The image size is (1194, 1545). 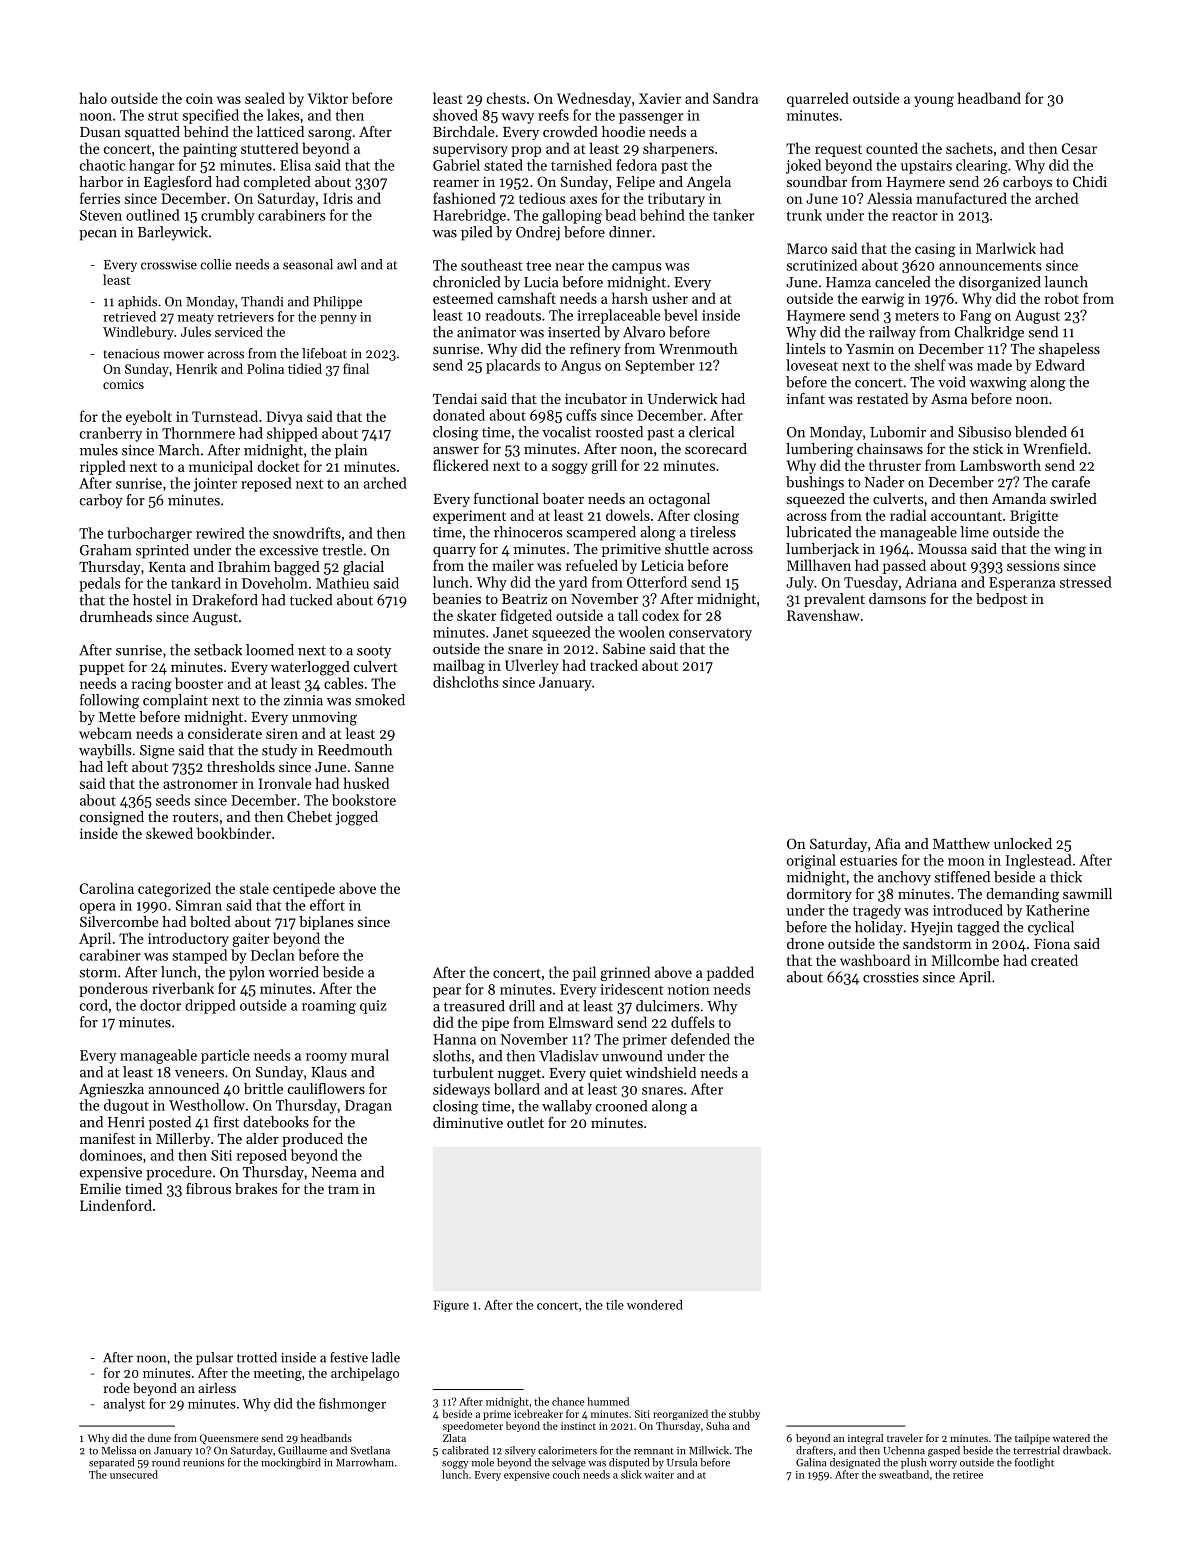 What do you see at coordinates (465, 1450) in the image?
I see `calibrated` at bounding box center [465, 1450].
